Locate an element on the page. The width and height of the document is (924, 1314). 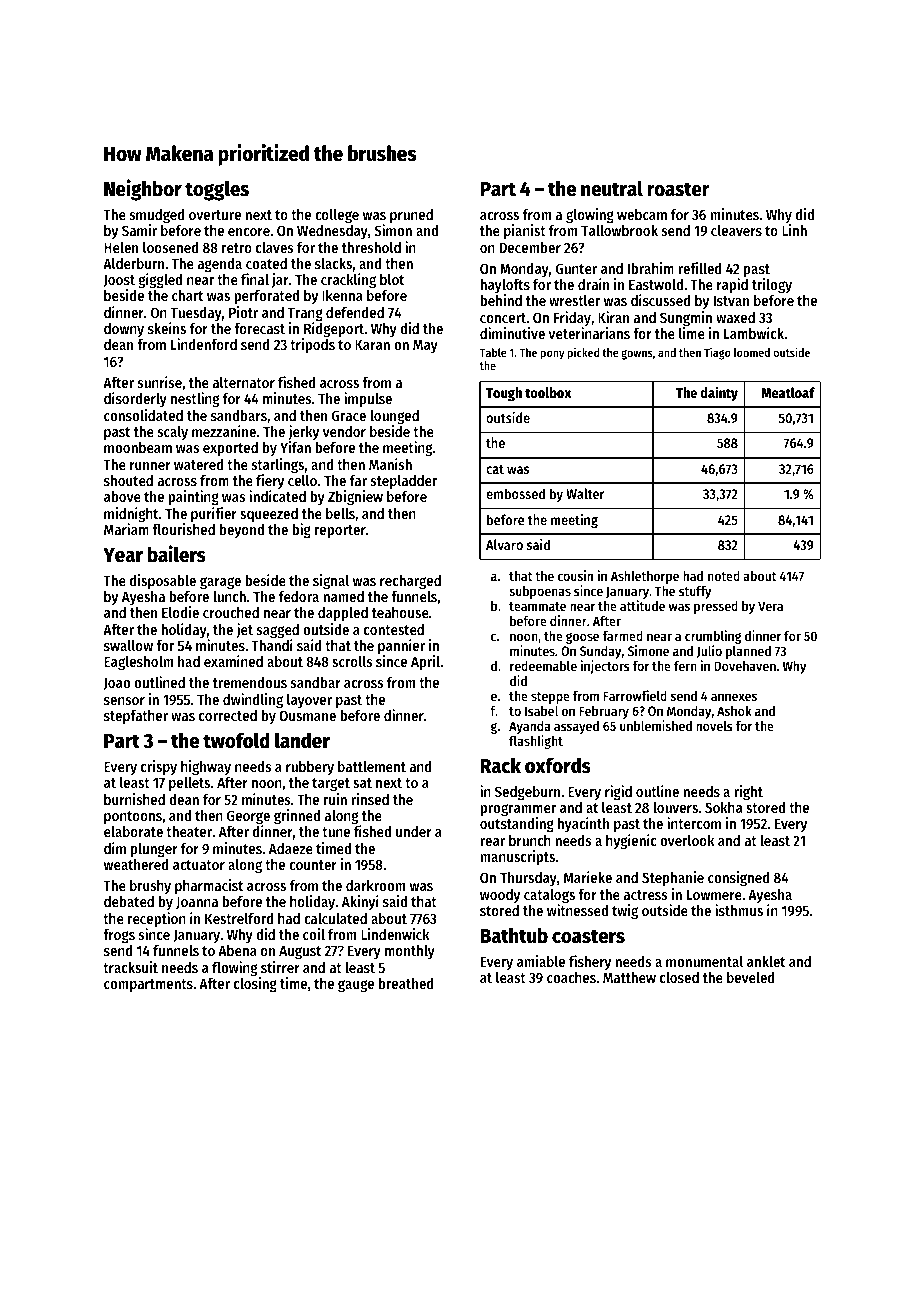
Walter is located at coordinates (585, 493).
